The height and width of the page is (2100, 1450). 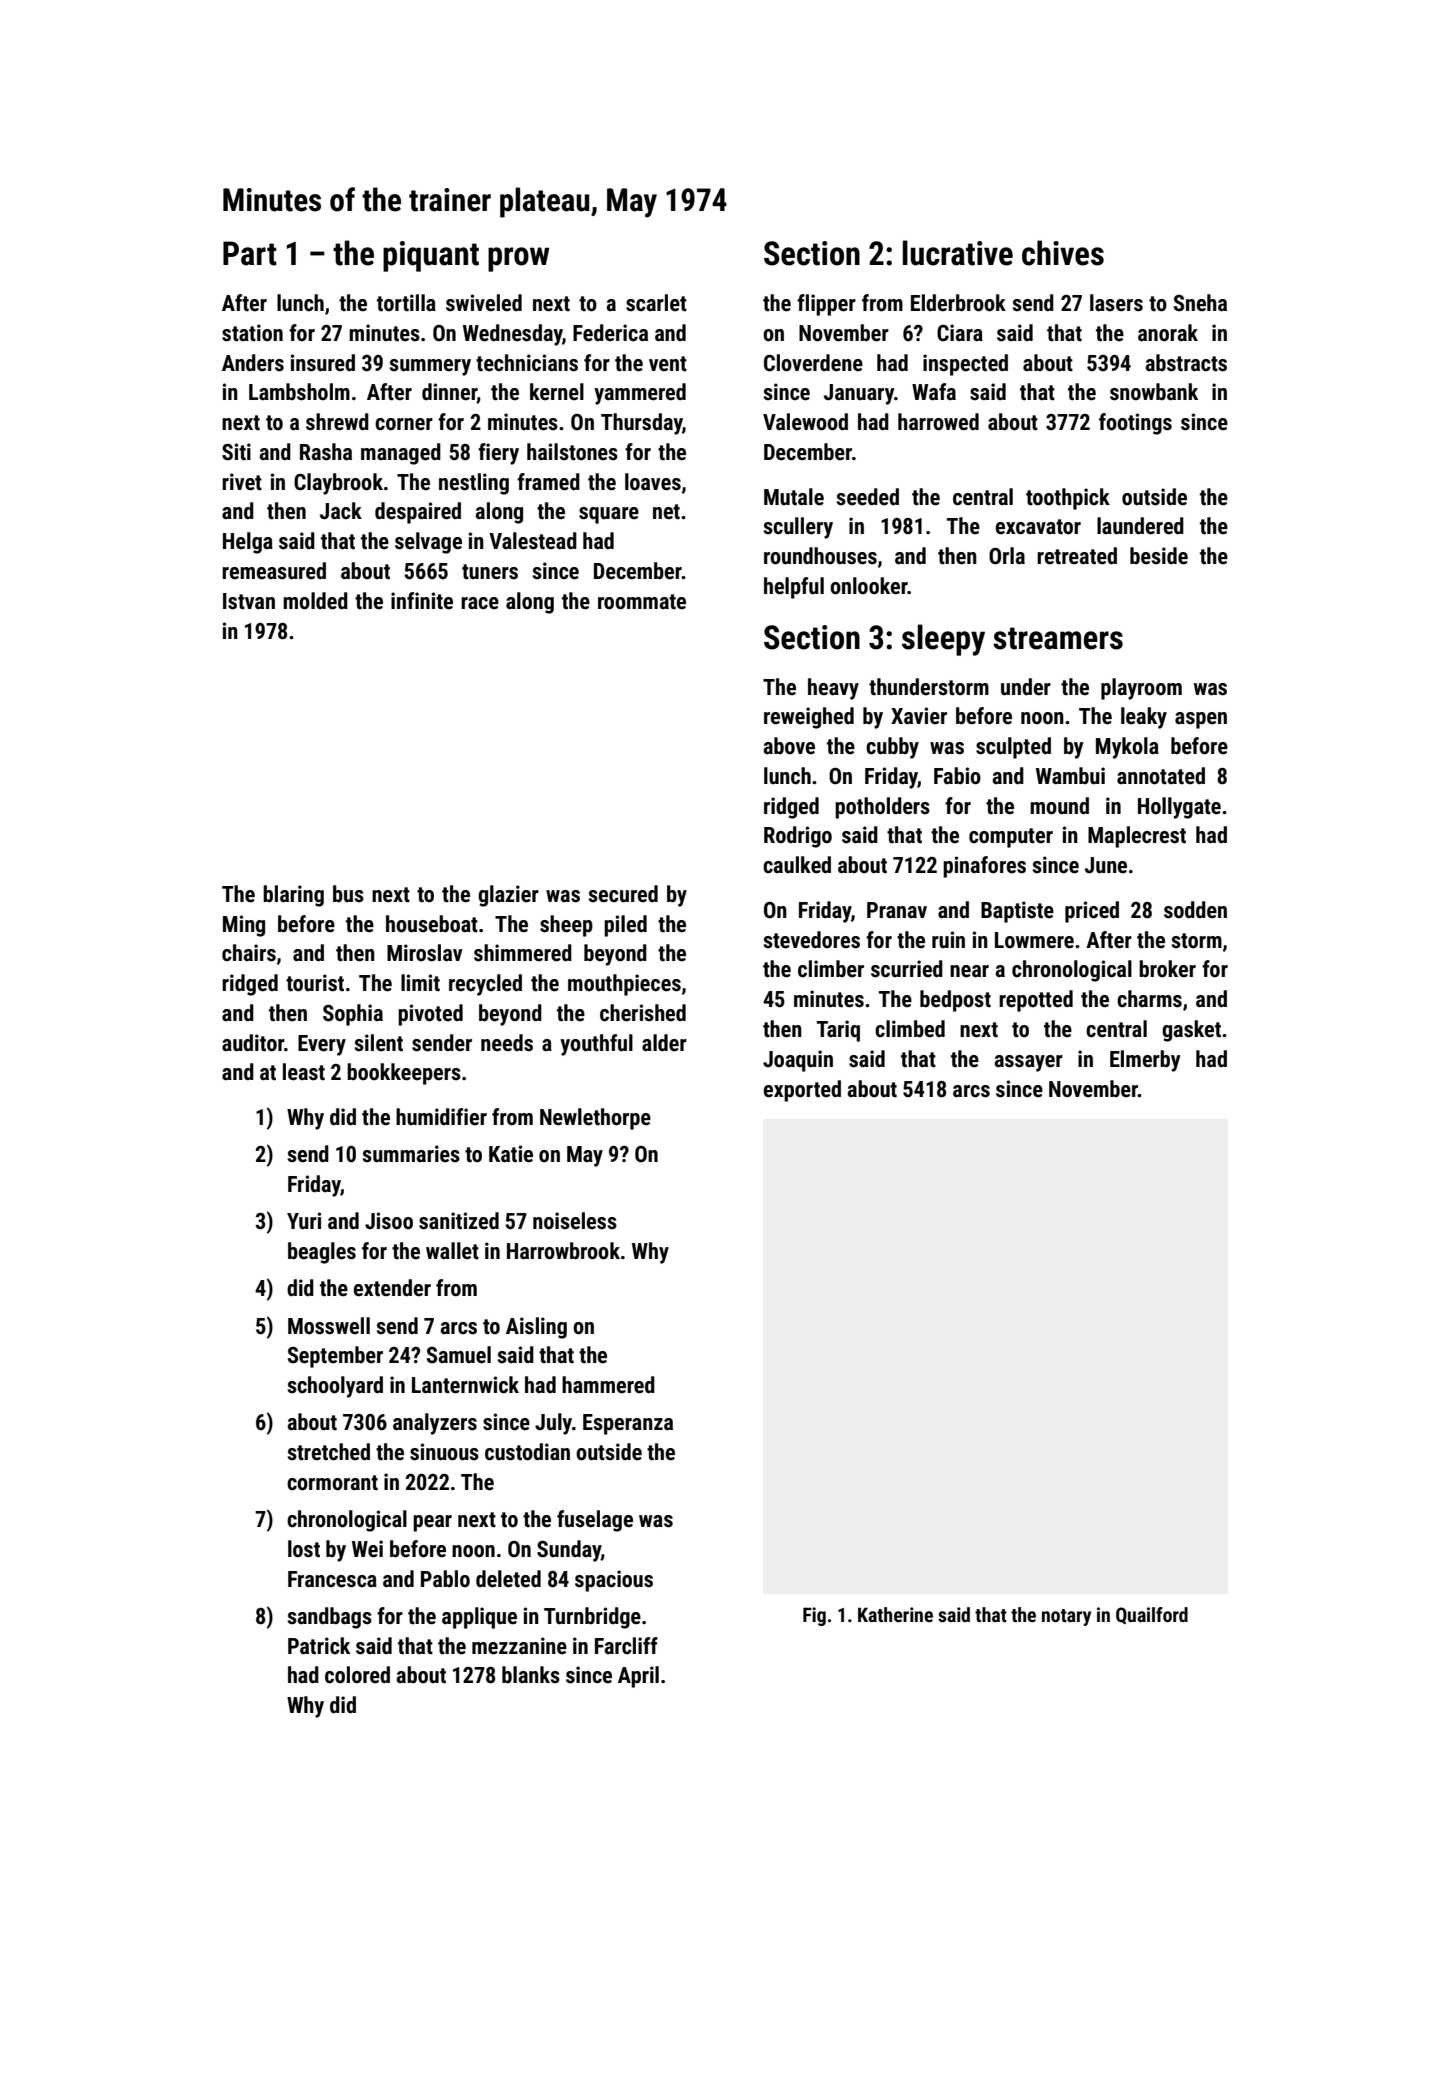 What do you see at coordinates (250, 253) in the page?
I see `Part` at bounding box center [250, 253].
